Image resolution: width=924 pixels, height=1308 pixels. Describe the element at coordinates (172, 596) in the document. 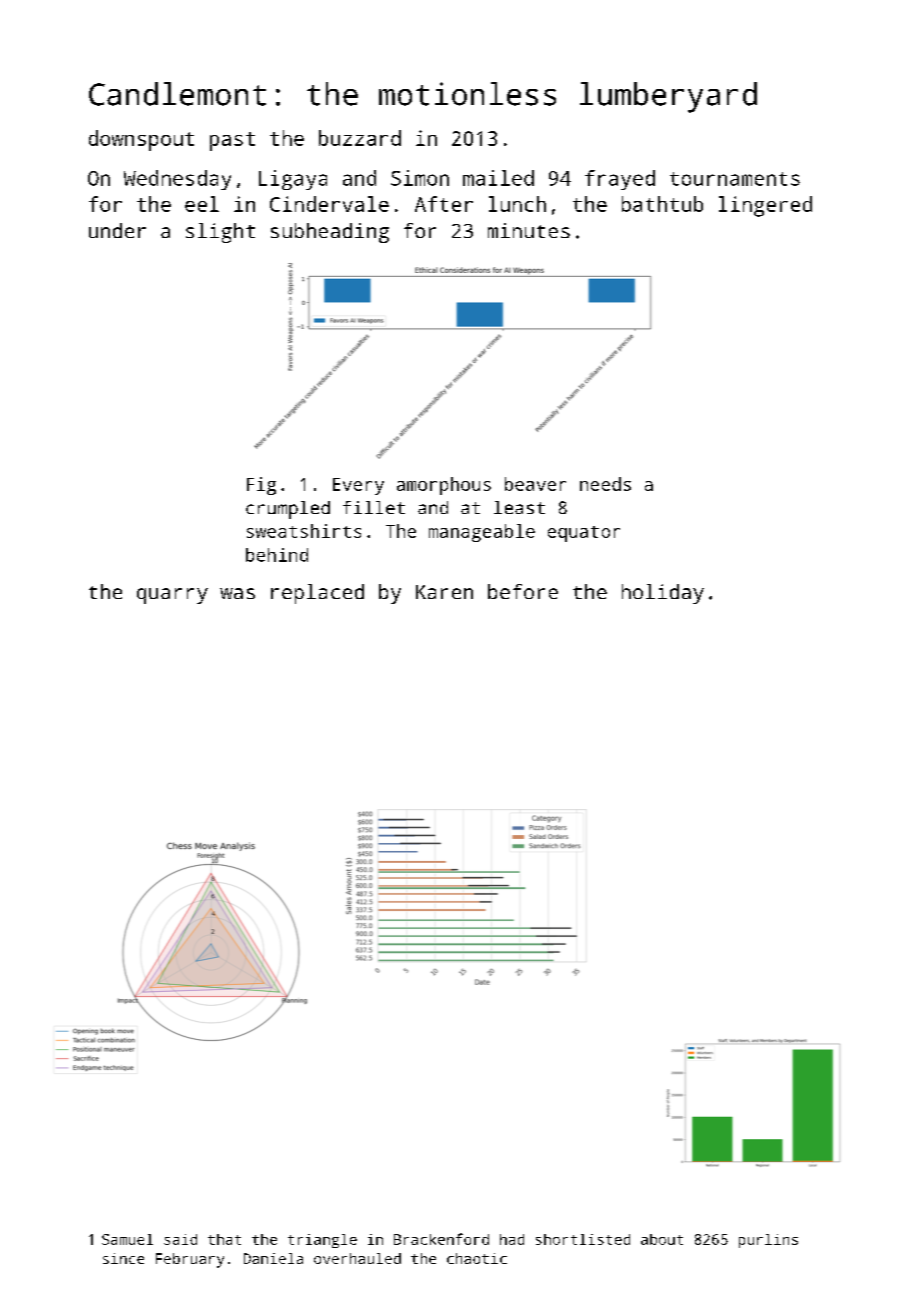

I see `quarry` at that location.
